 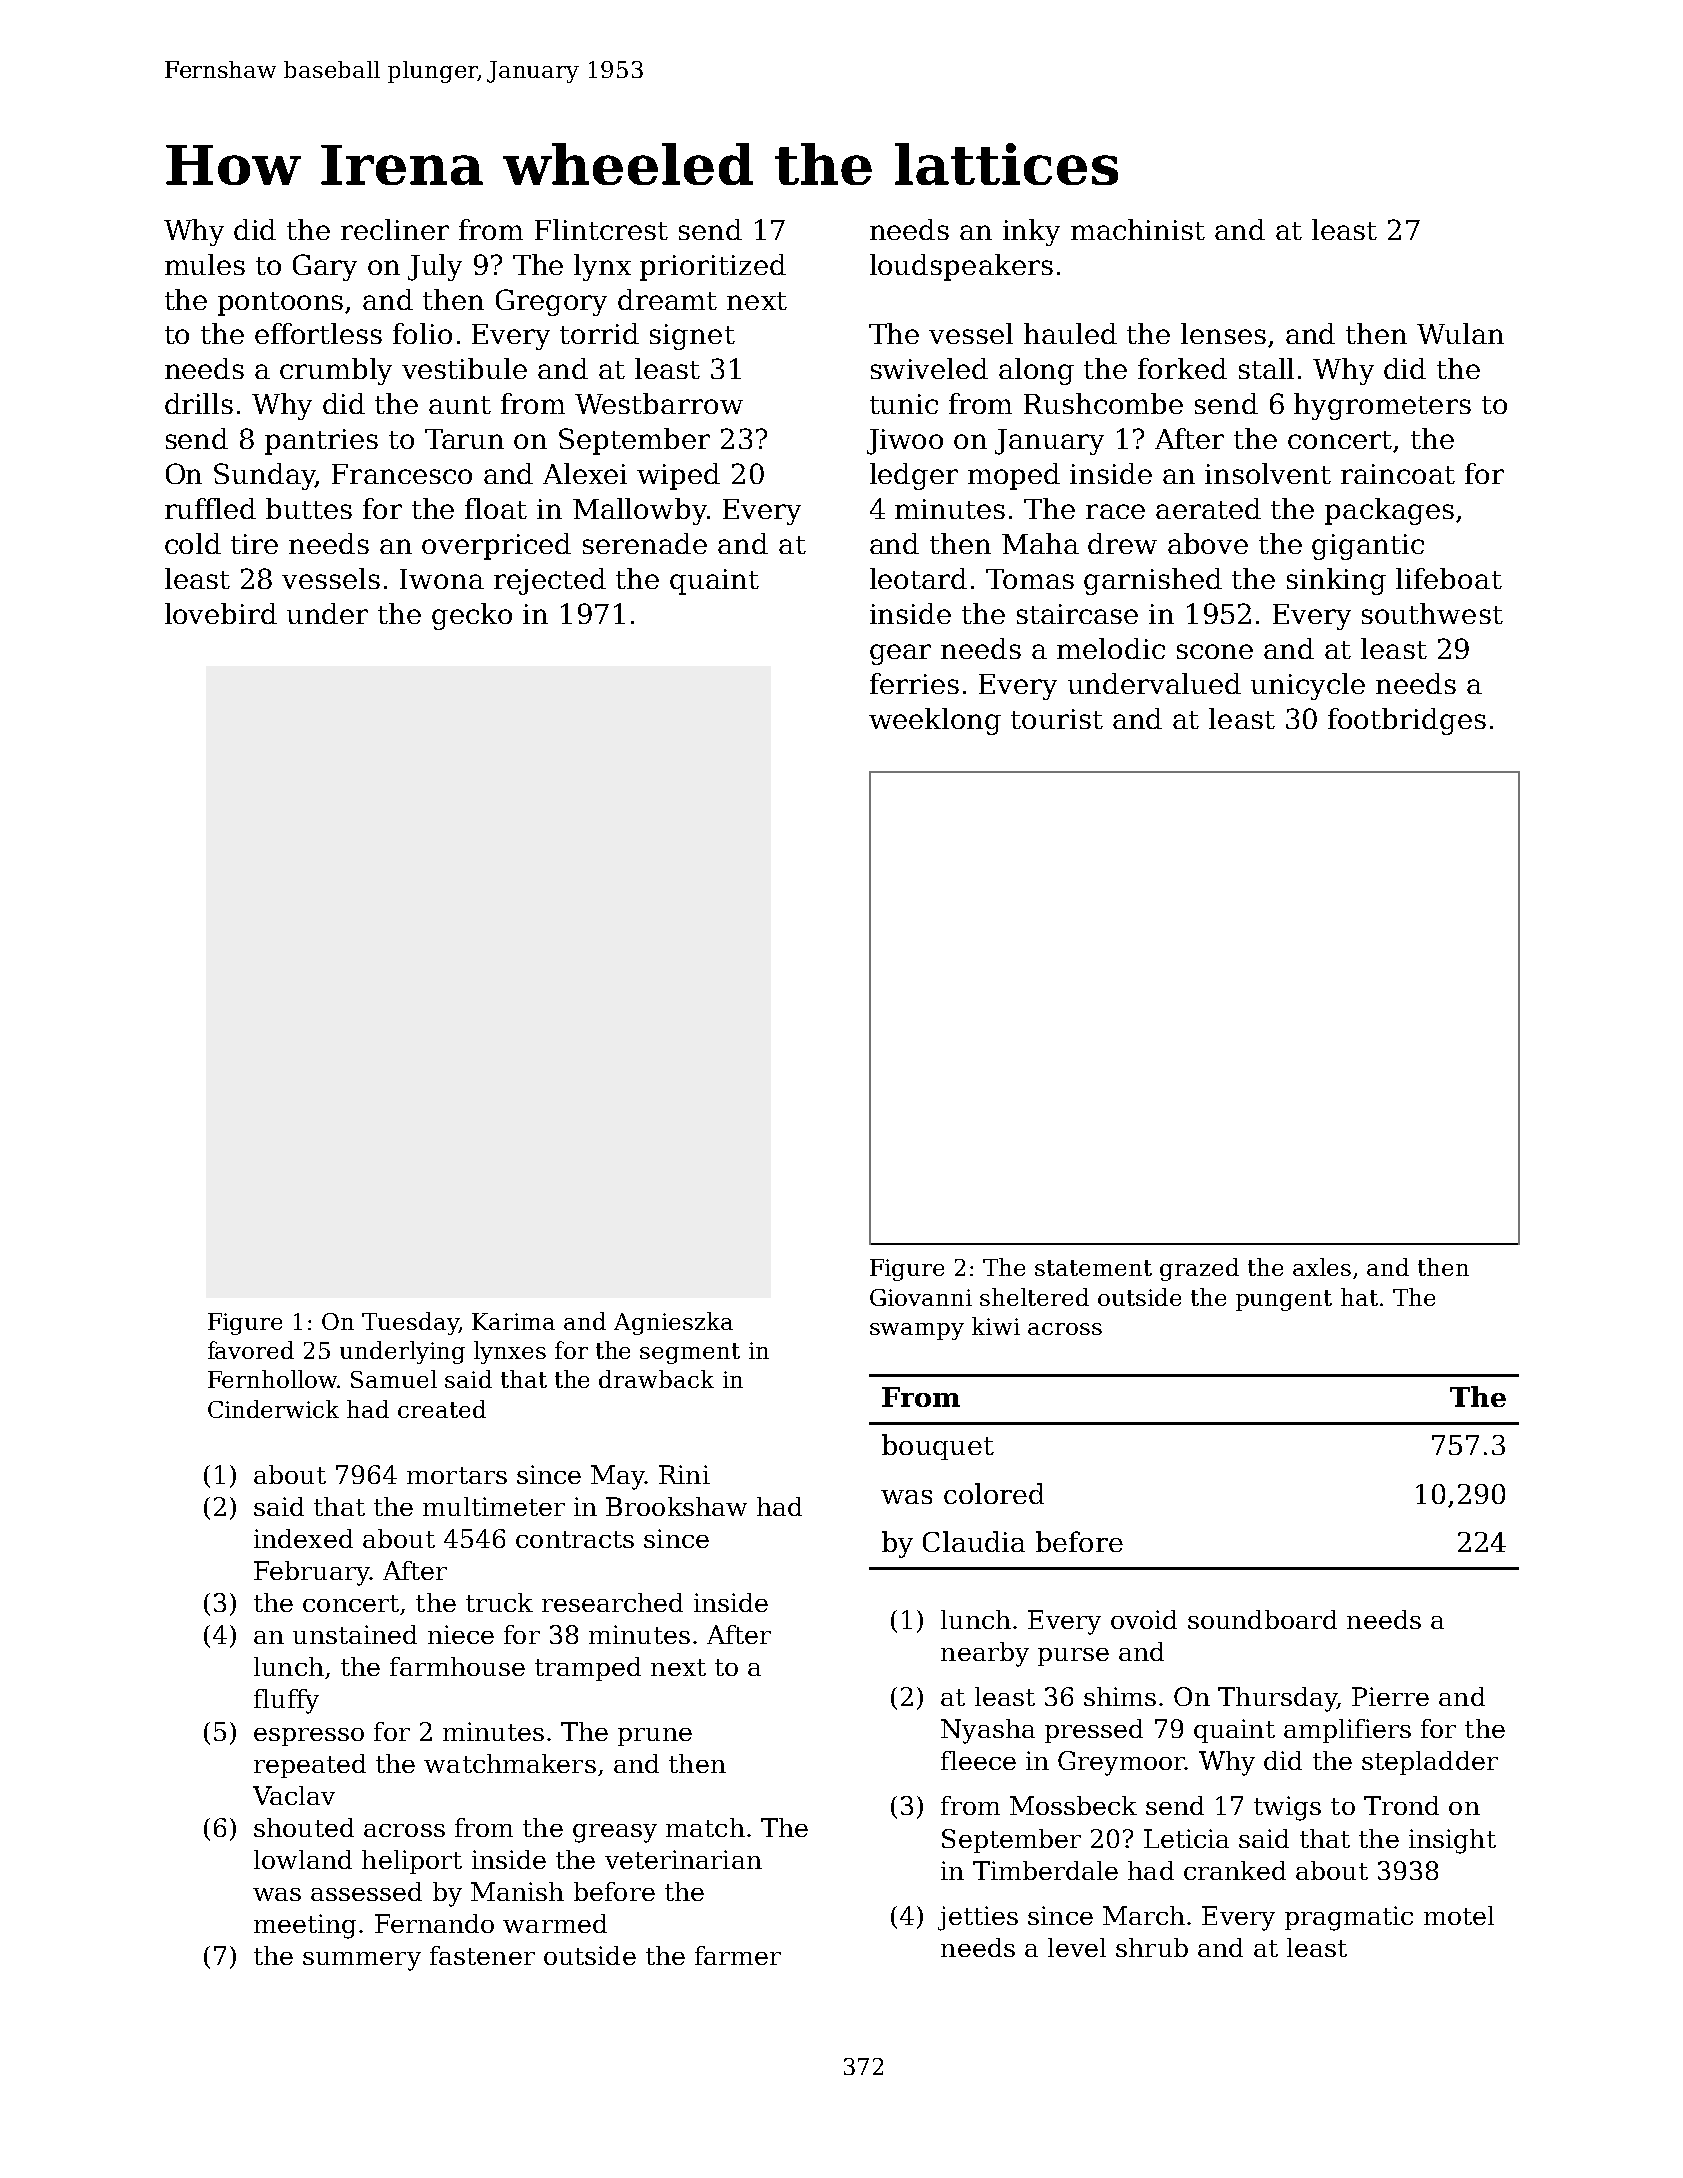 I want to click on July, so click(x=435, y=267).
